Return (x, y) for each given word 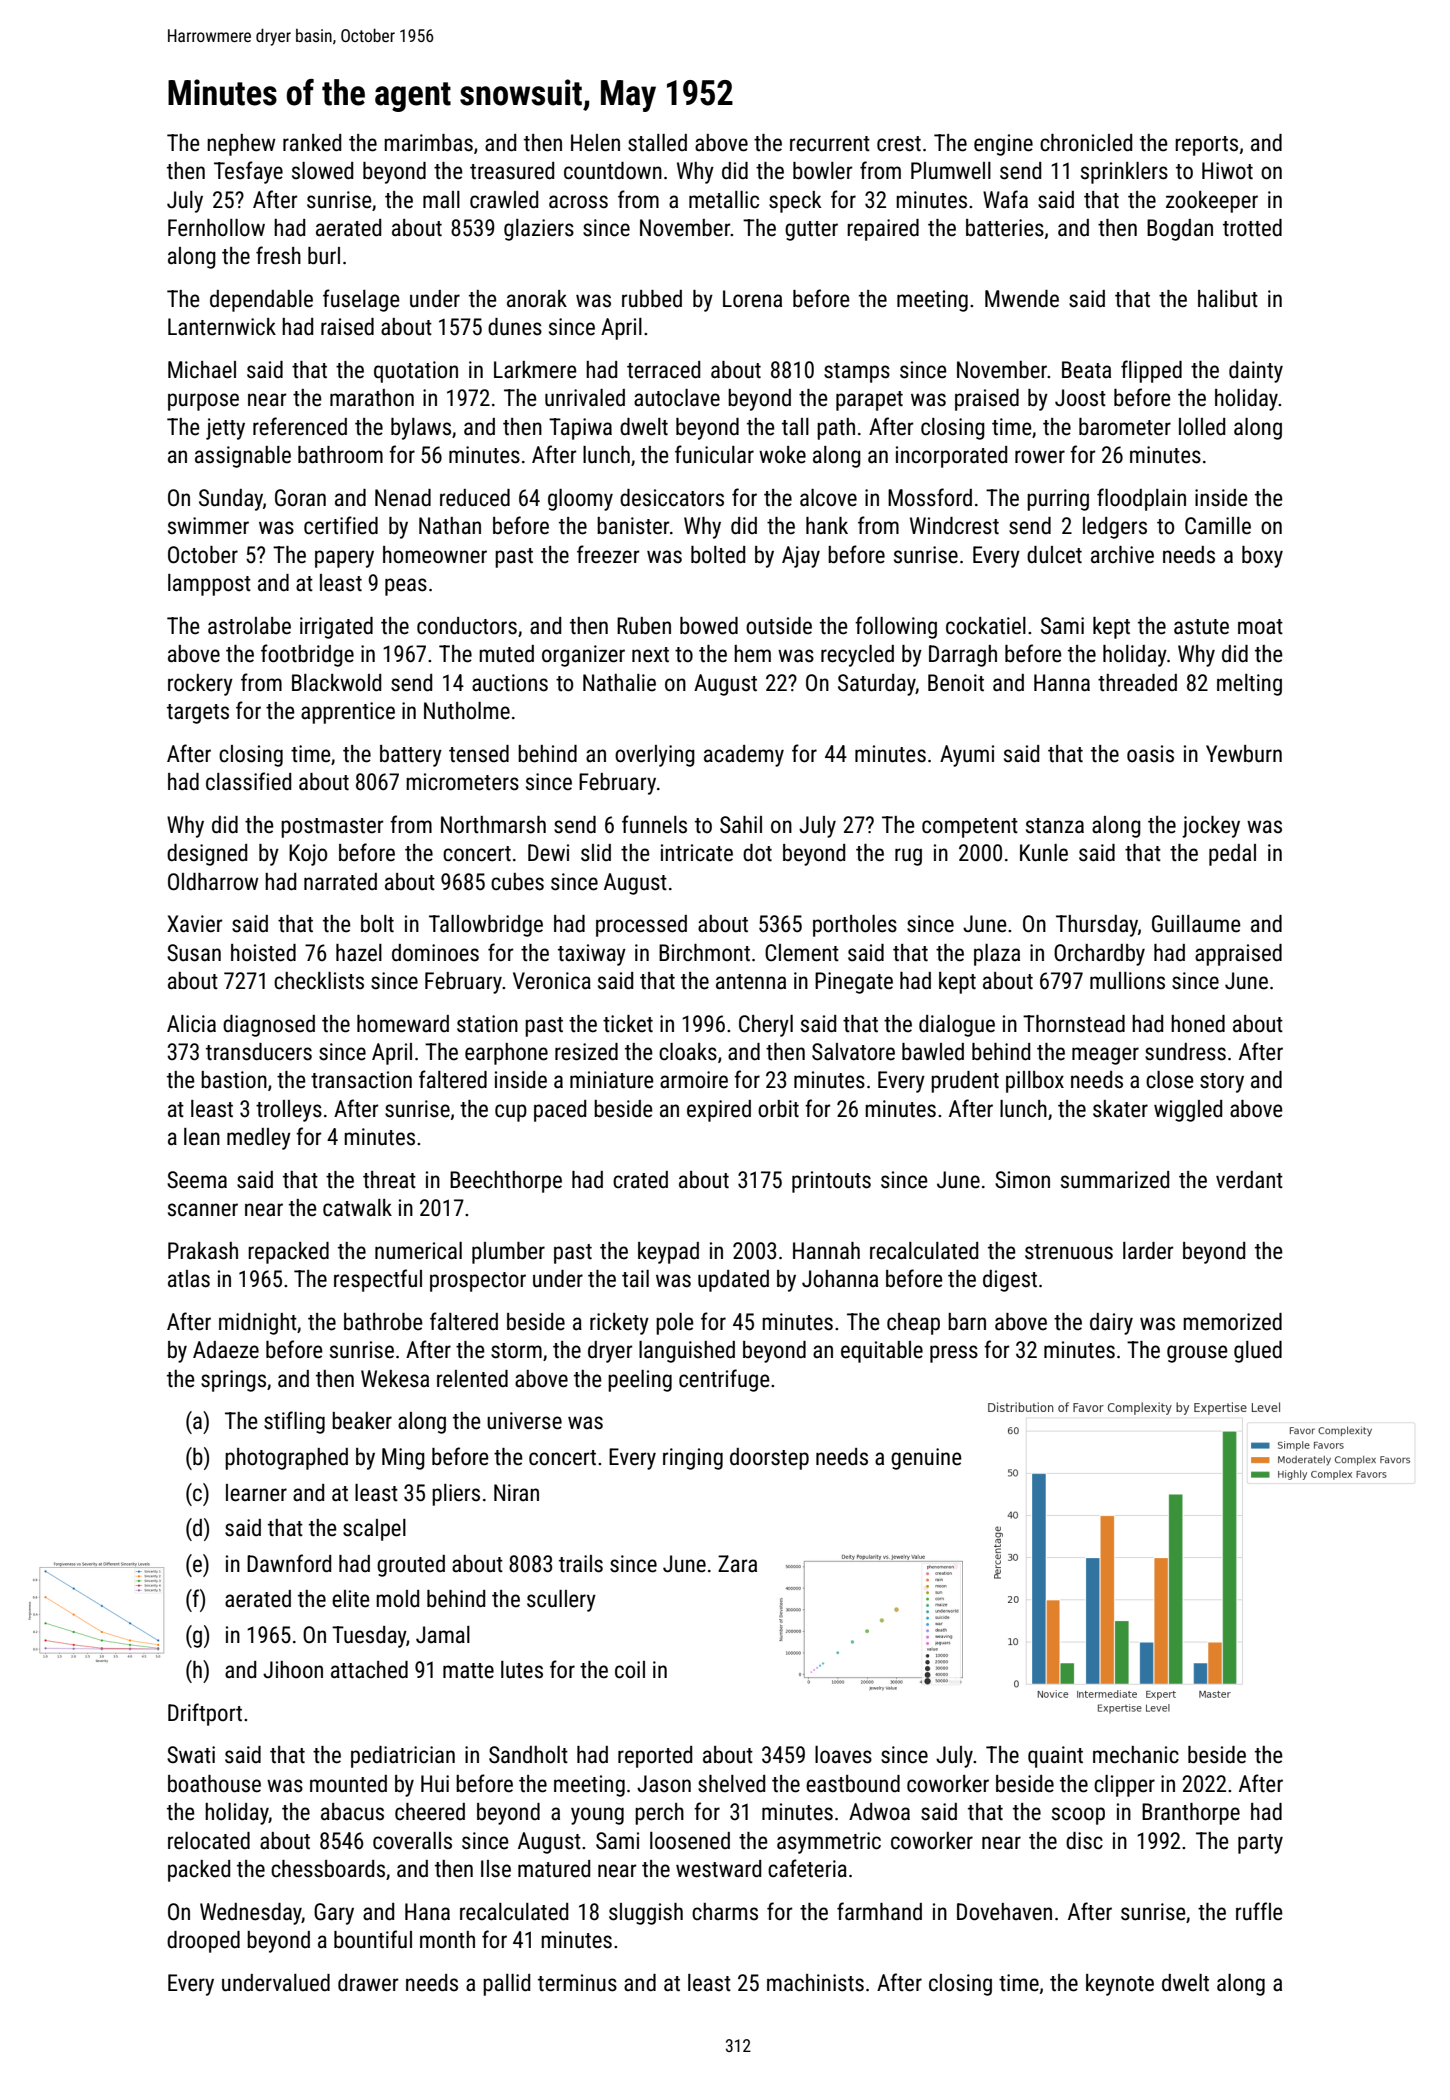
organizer (583, 656)
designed (207, 855)
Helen (595, 143)
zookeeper (1212, 202)
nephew (241, 145)
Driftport (205, 1714)
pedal (1232, 855)
